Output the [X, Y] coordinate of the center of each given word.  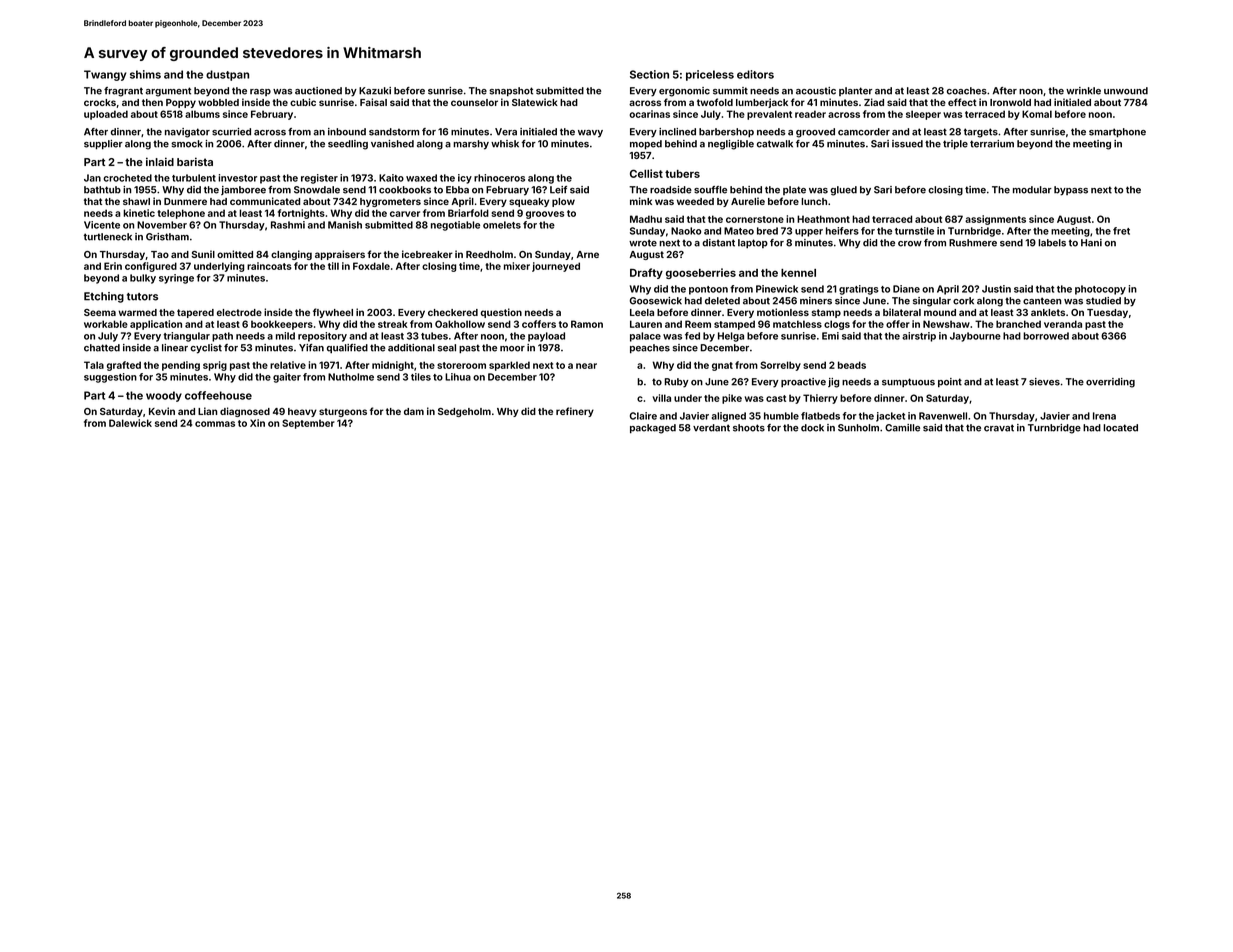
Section [649, 74]
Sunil [203, 254]
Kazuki [375, 91]
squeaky [529, 202]
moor [512, 349]
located [1120, 428]
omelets [502, 225]
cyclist [206, 349]
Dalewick [130, 423]
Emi [830, 336]
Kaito [391, 178]
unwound [1126, 91]
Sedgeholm [464, 412]
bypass [1071, 191]
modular [1032, 190]
